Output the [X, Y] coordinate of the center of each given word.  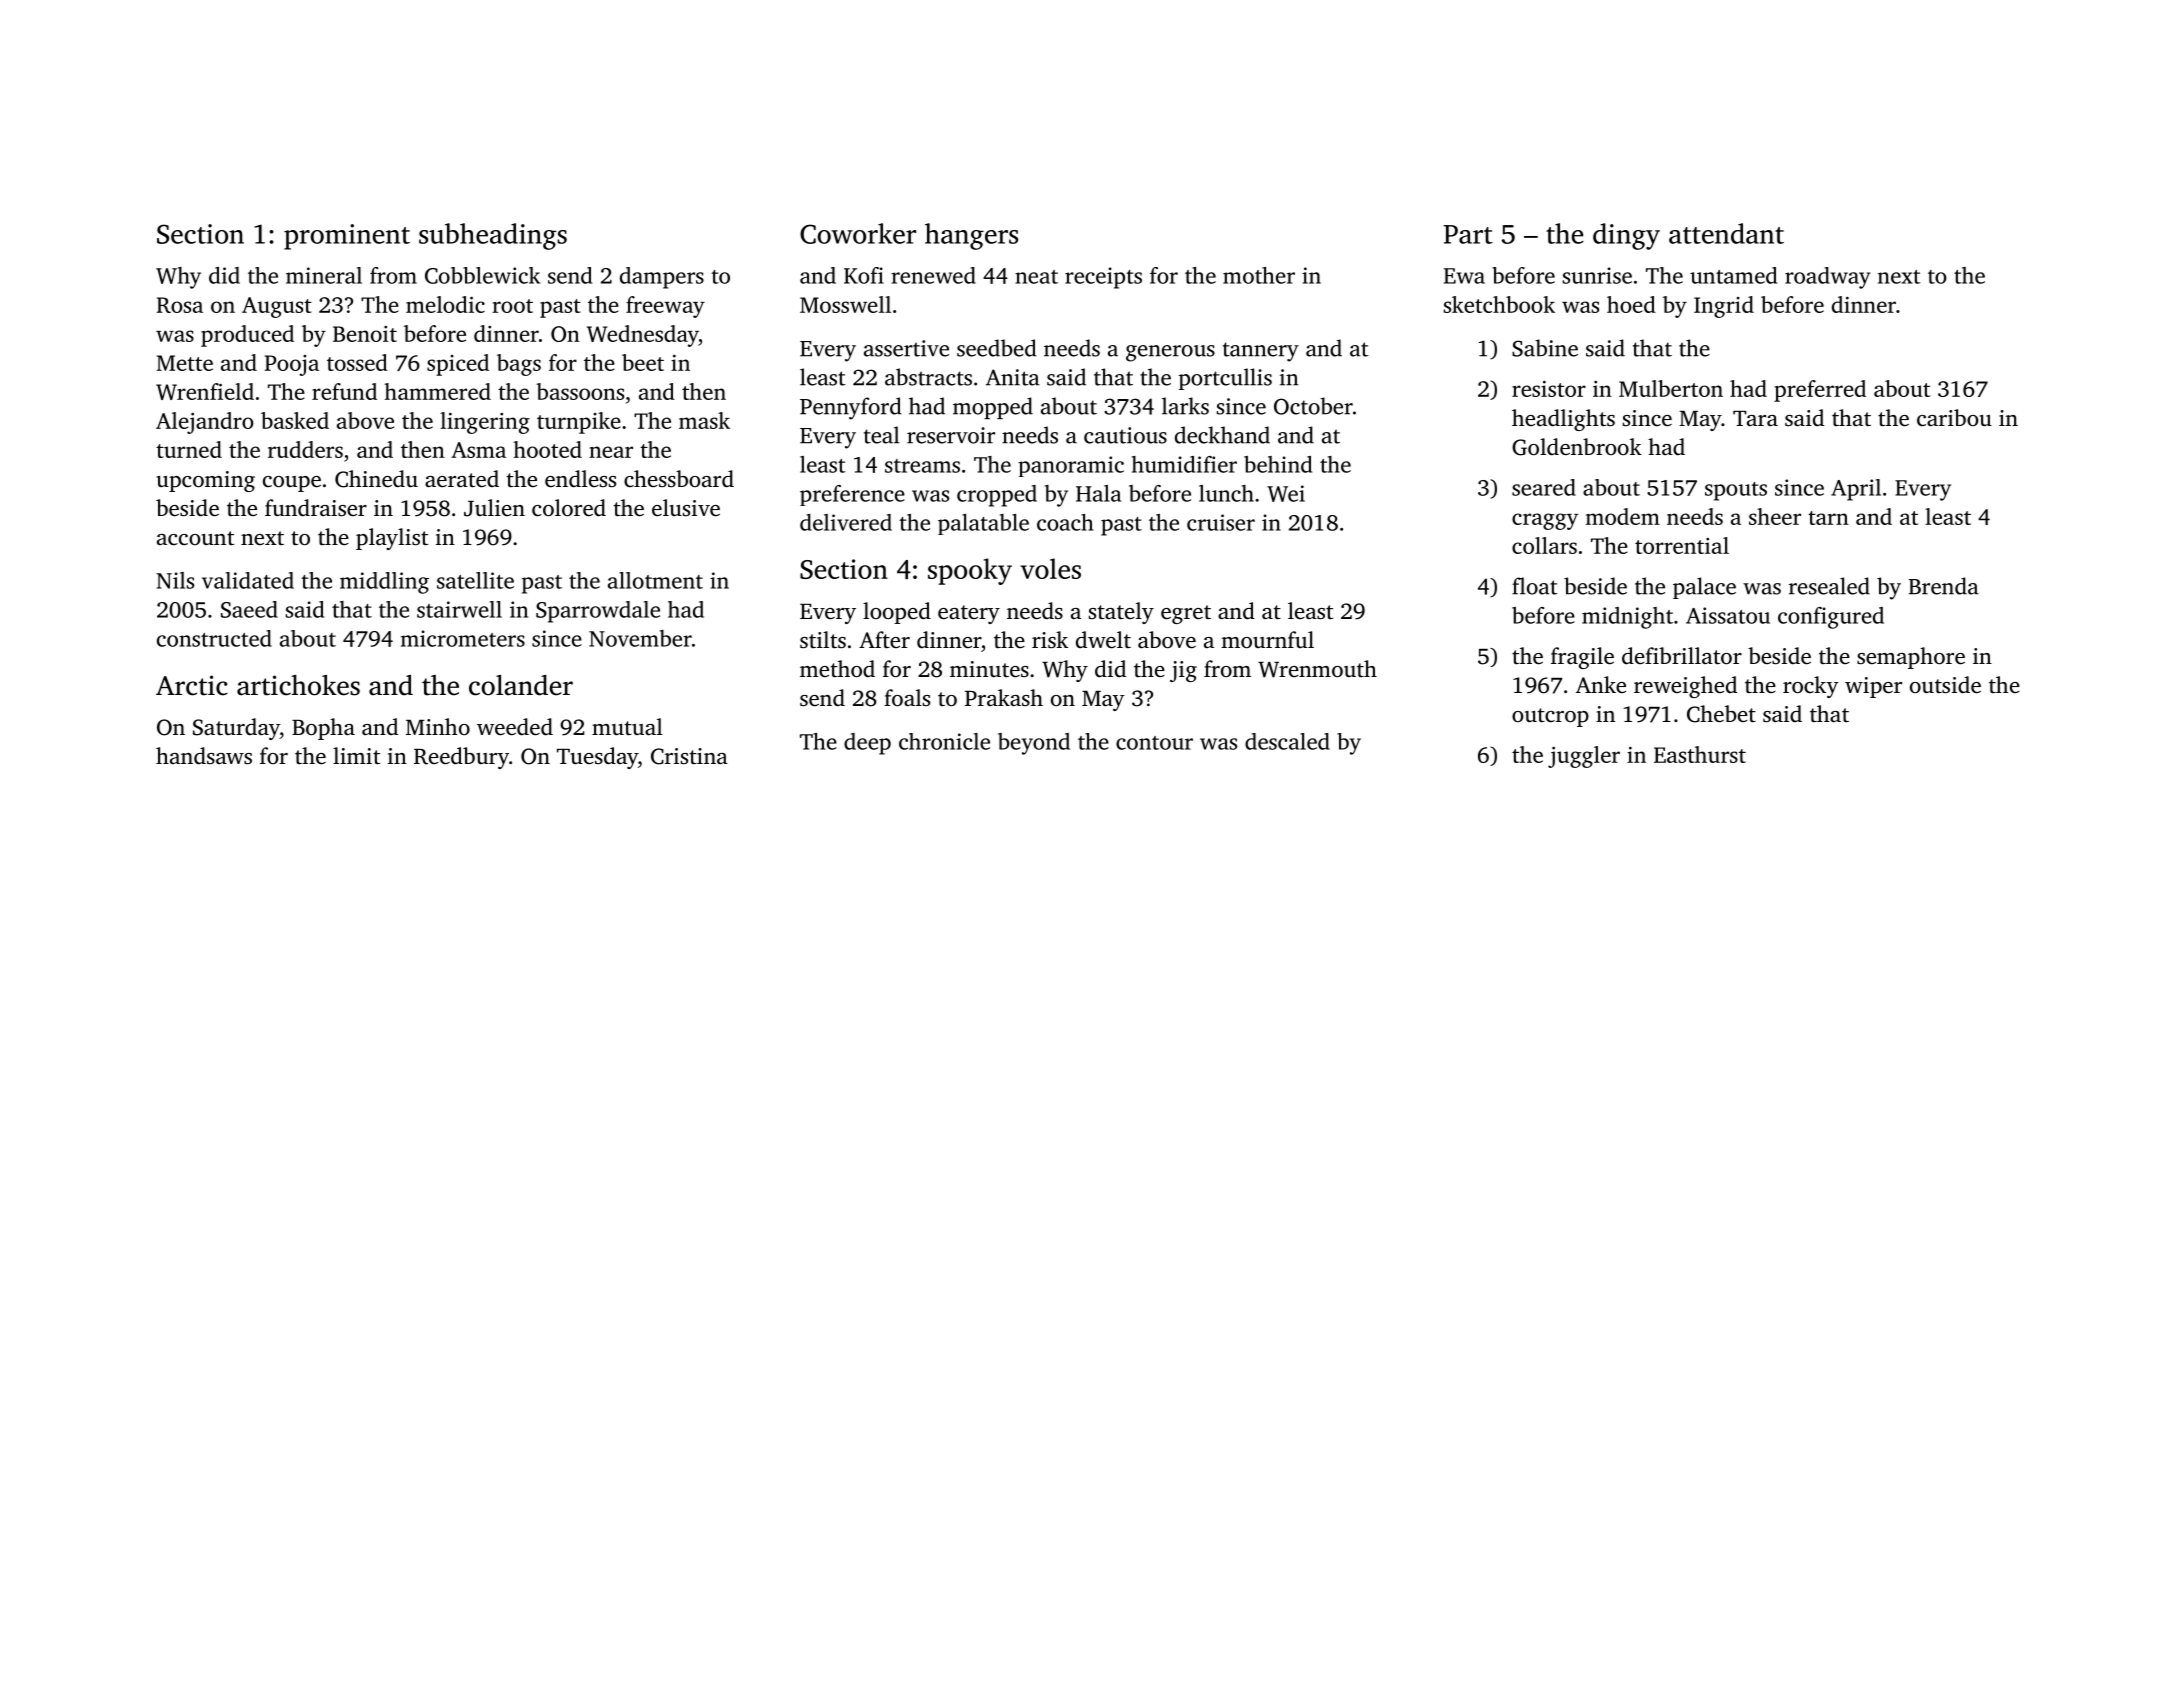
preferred [1820, 391]
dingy [1626, 236]
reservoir [951, 435]
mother [1259, 275]
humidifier [1184, 464]
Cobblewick [482, 275]
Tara [1755, 418]
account [195, 538]
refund [344, 391]
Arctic [192, 685]
